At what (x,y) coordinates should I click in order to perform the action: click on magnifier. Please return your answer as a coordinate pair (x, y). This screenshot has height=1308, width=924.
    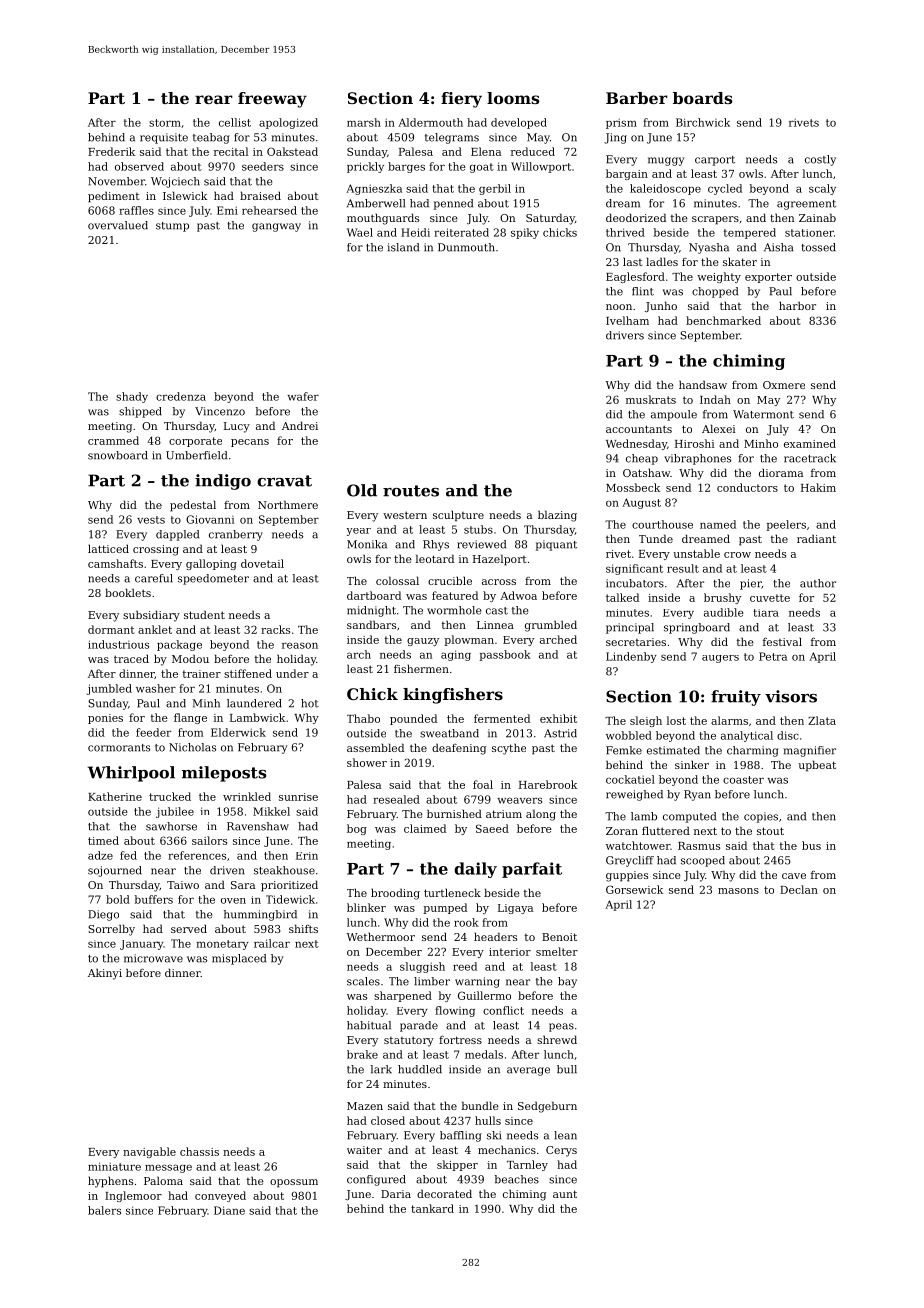
    Looking at the image, I should click on (810, 751).
